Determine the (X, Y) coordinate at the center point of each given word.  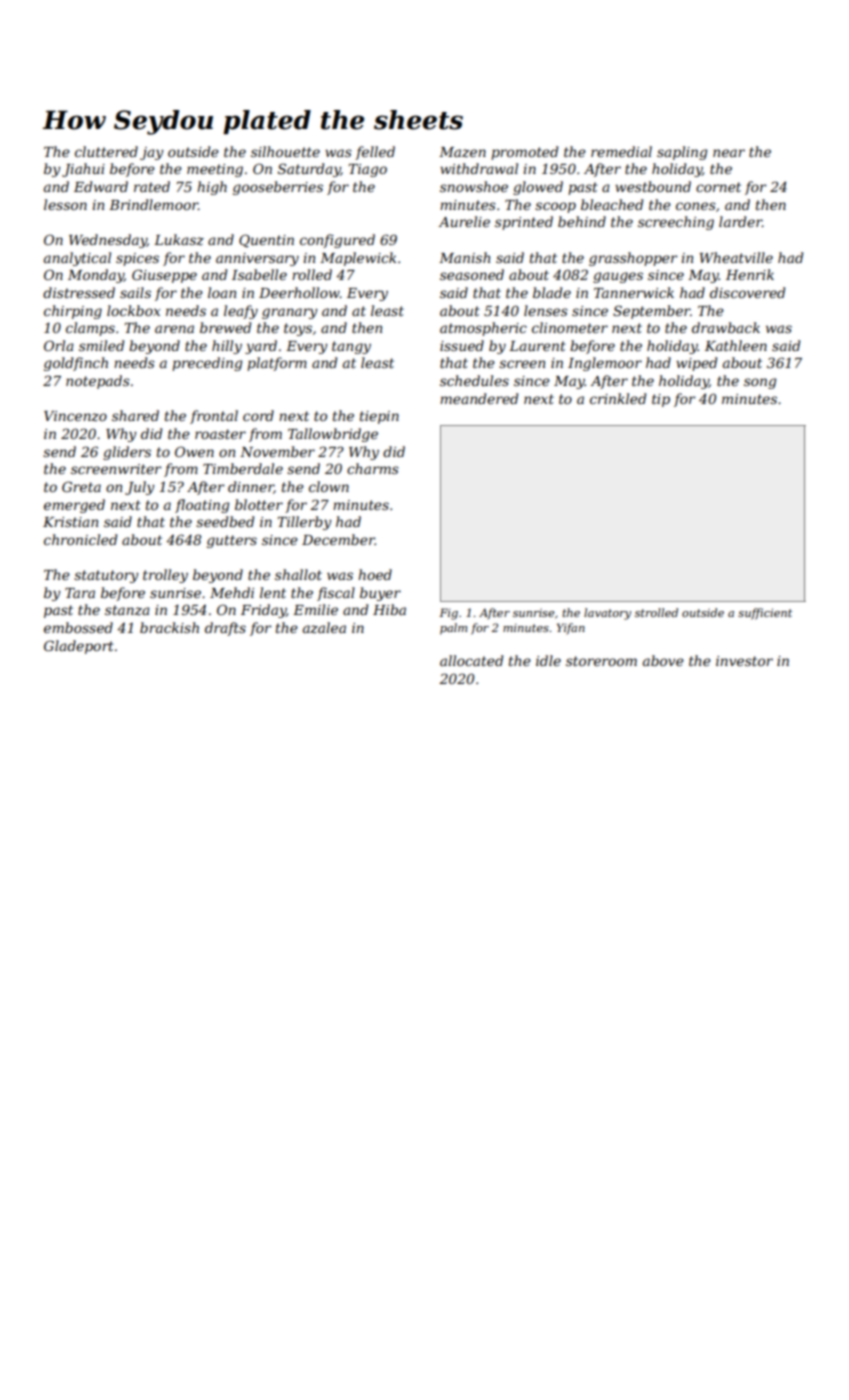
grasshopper (633, 259)
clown (329, 486)
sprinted (524, 223)
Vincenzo (75, 416)
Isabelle (259, 274)
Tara (80, 593)
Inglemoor (605, 364)
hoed (375, 574)
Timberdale (243, 468)
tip (661, 400)
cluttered (106, 151)
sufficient (765, 614)
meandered (479, 398)
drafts (225, 629)
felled (375, 153)
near (729, 153)
